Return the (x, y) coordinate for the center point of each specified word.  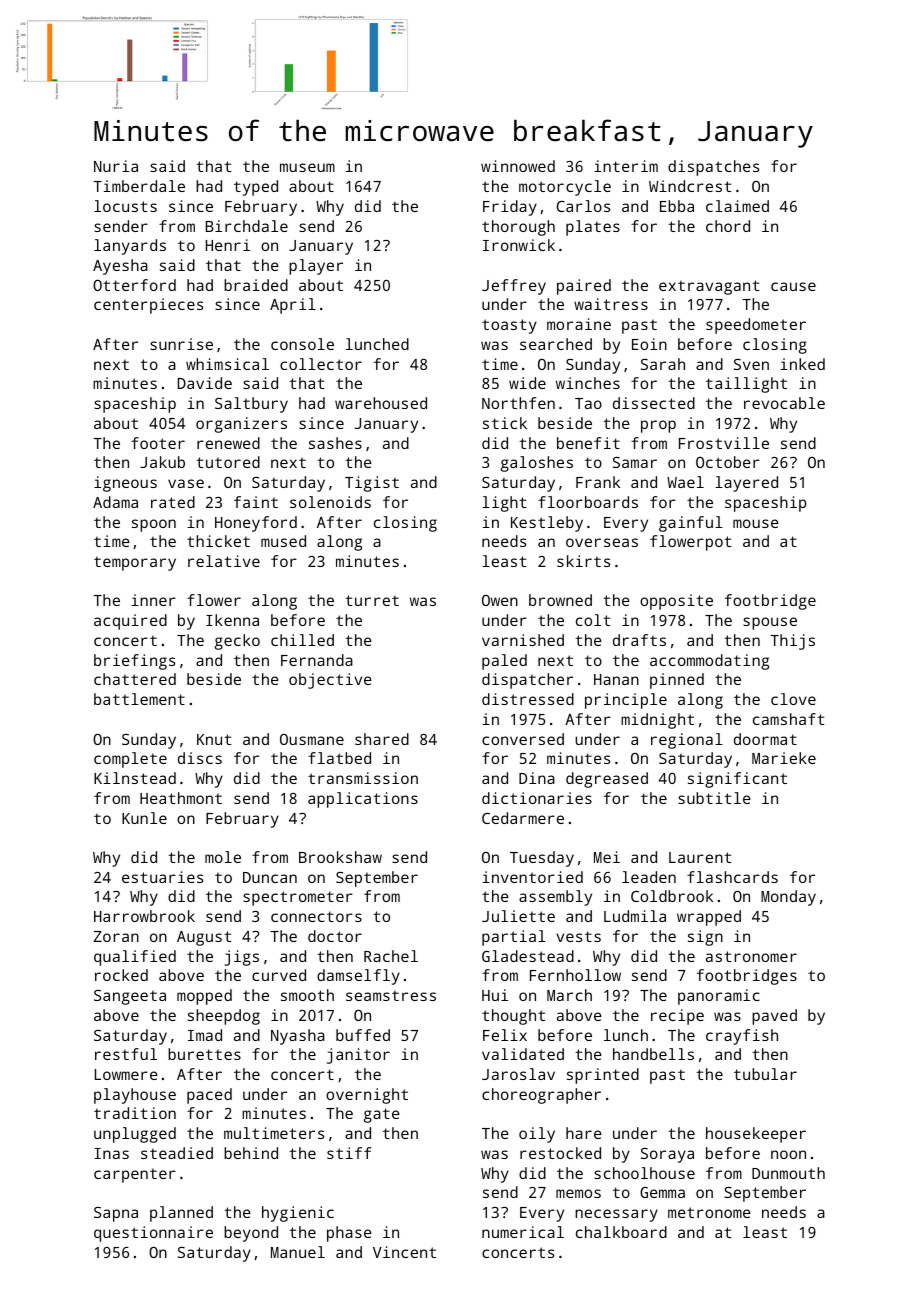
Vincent (404, 1252)
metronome (709, 1212)
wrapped (709, 918)
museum (307, 167)
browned (560, 600)
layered (746, 484)
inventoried (533, 877)
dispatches (713, 168)
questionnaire (153, 1234)
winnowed (518, 166)
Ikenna (232, 620)
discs (200, 758)
